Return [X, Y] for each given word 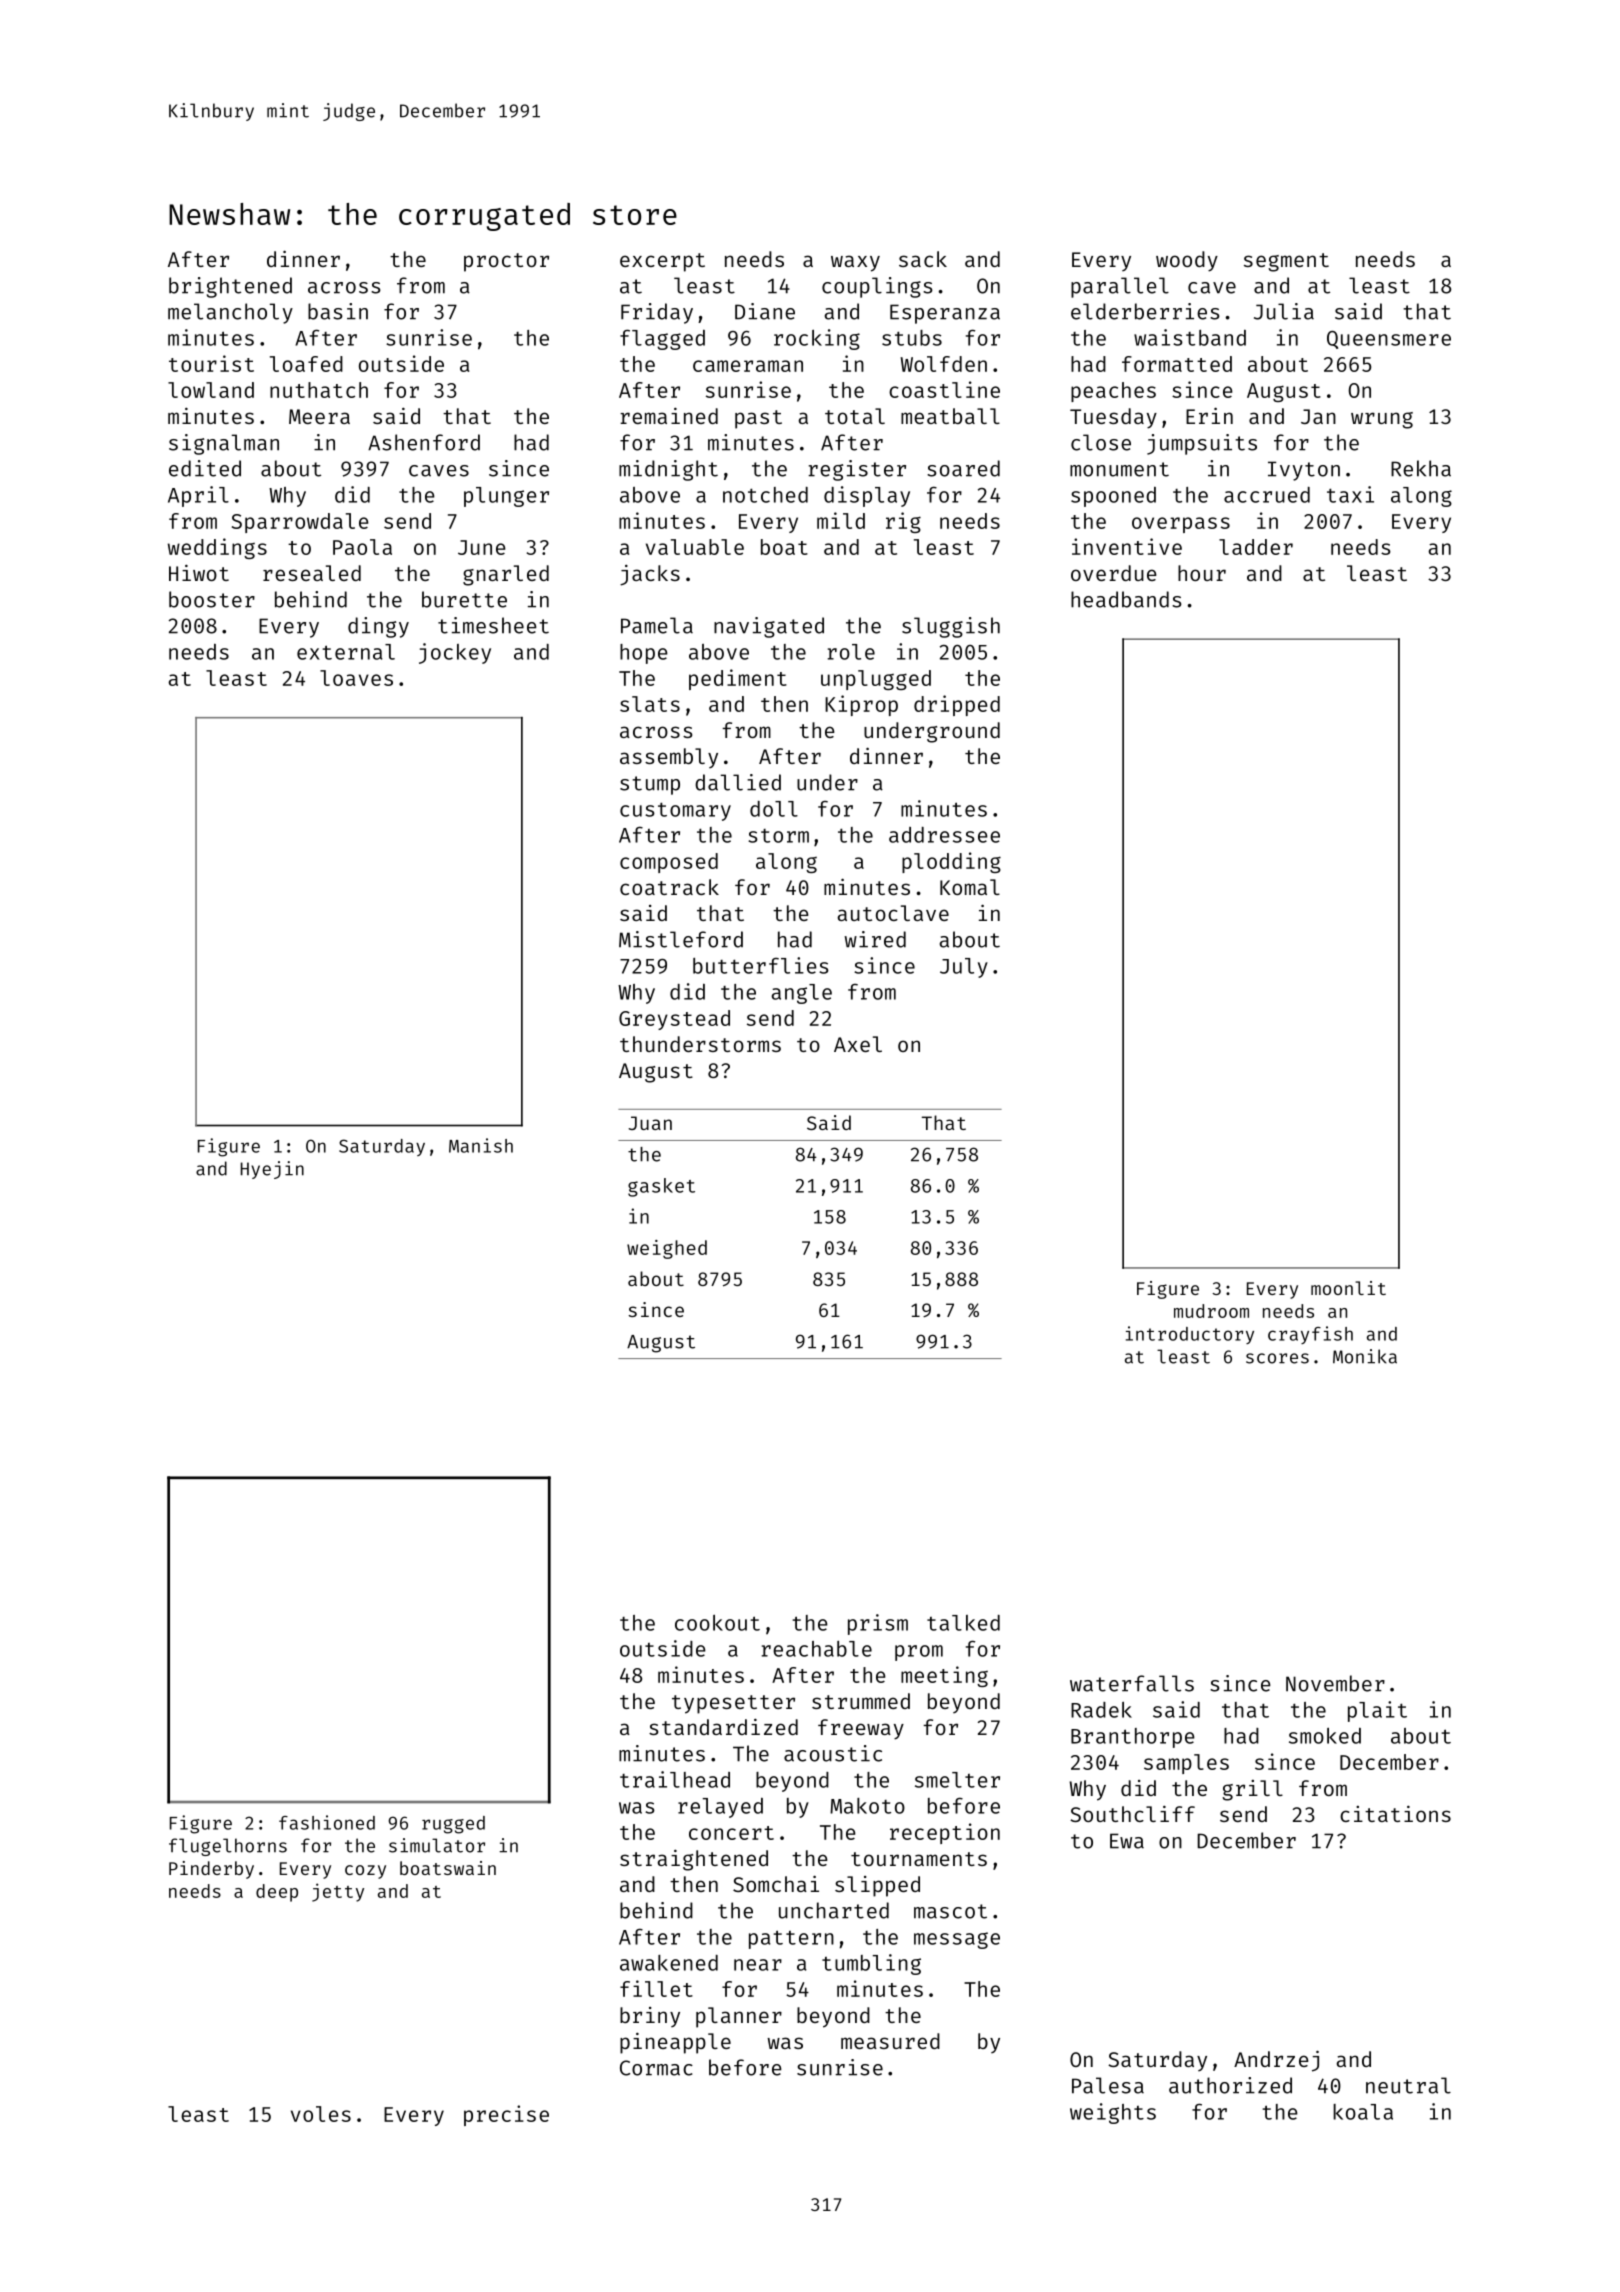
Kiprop [861, 705]
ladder [1256, 547]
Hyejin [272, 1170]
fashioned [327, 1822]
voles [321, 2114]
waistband [1190, 337]
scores [1277, 1358]
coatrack [669, 887]
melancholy [230, 313]
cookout [717, 1623]
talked [963, 1623]
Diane [765, 311]
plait [1377, 1711]
